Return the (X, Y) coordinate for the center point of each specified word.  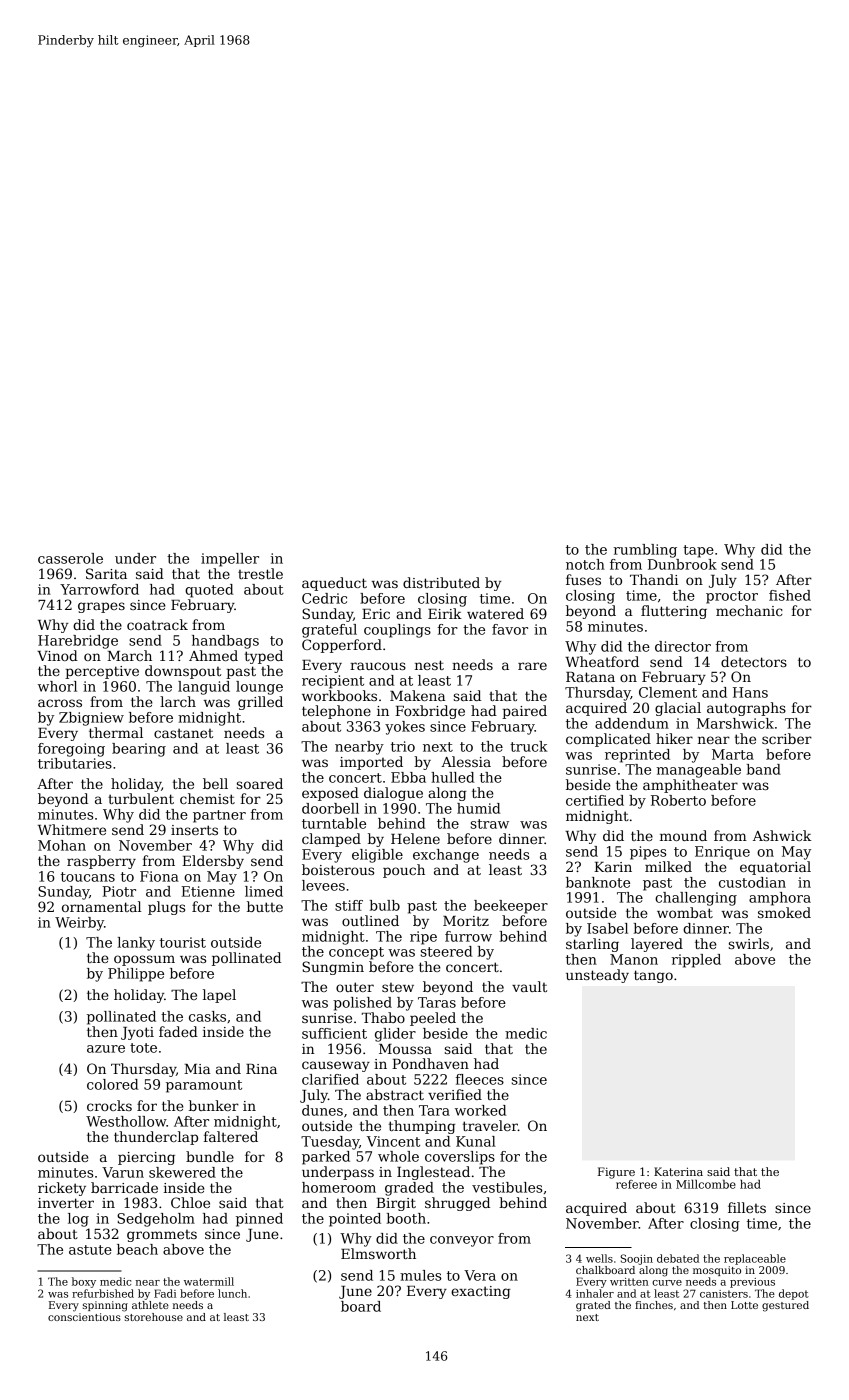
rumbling (645, 551)
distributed (441, 582)
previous (752, 1283)
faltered (231, 1136)
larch (178, 701)
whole (398, 1156)
